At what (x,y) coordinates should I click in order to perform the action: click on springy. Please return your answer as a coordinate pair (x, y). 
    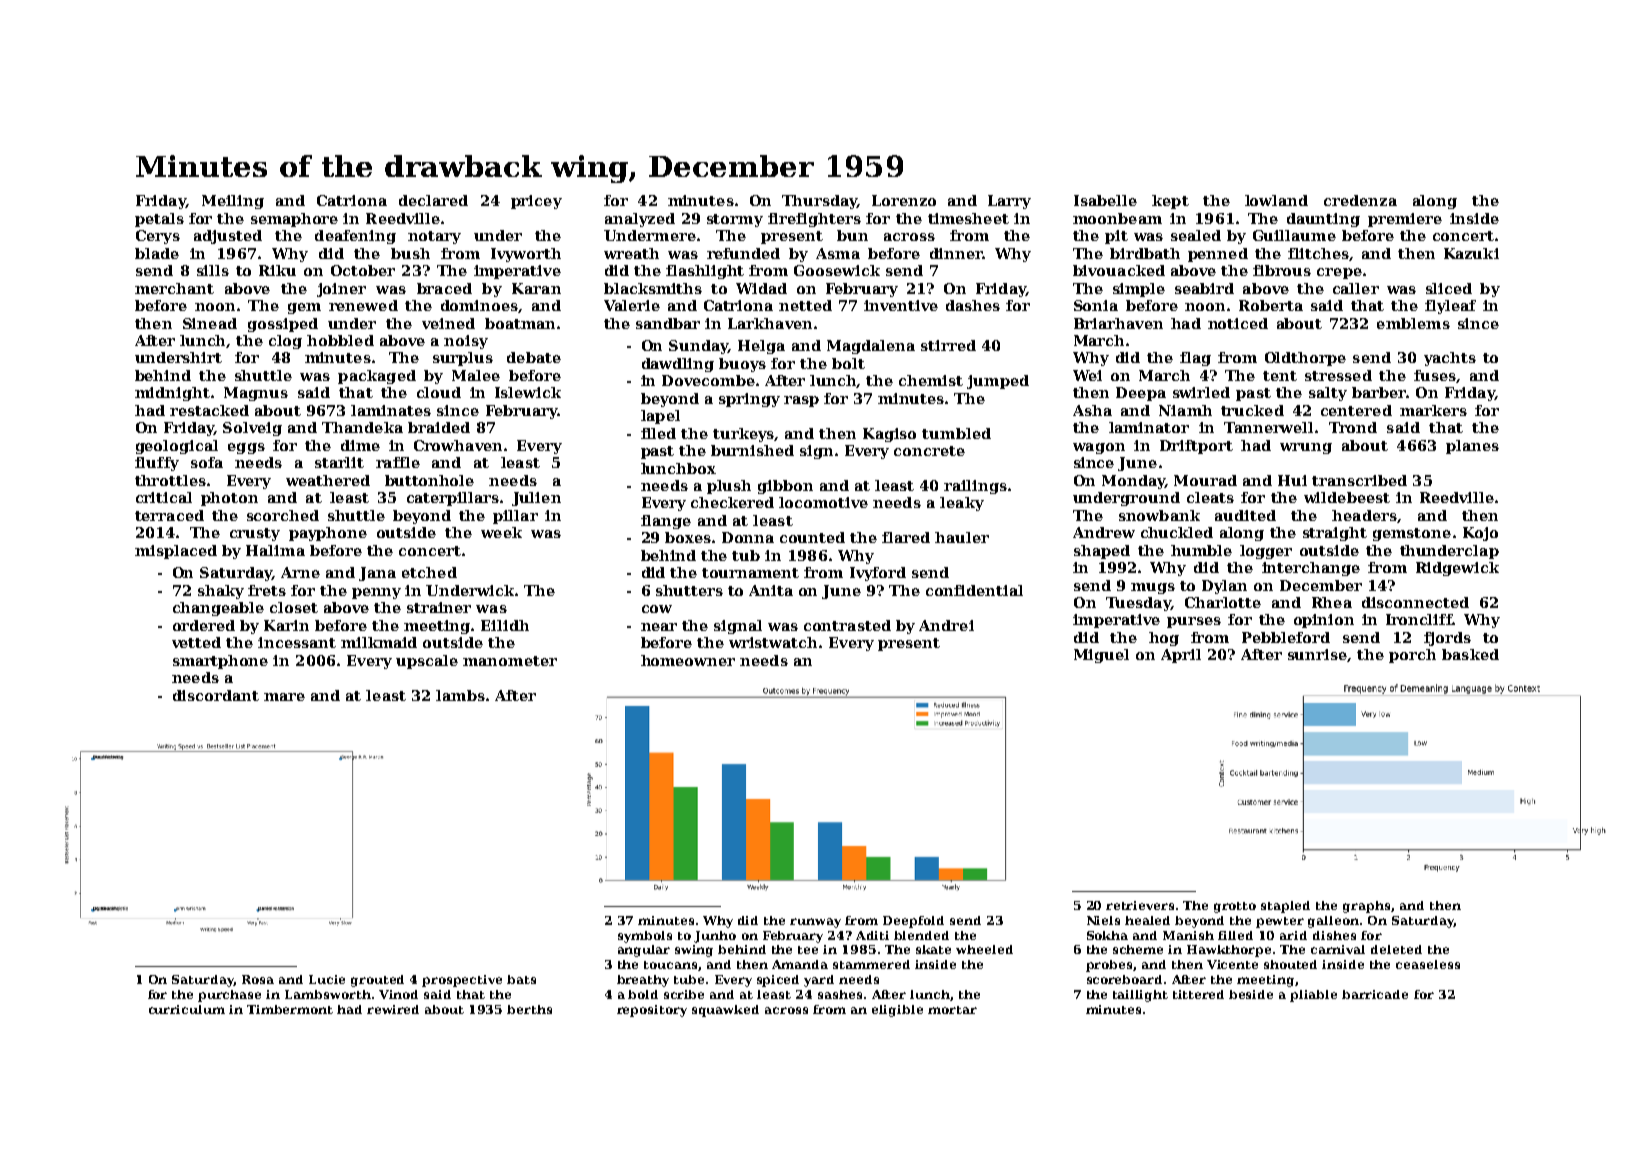
    Looking at the image, I should click on (749, 400).
